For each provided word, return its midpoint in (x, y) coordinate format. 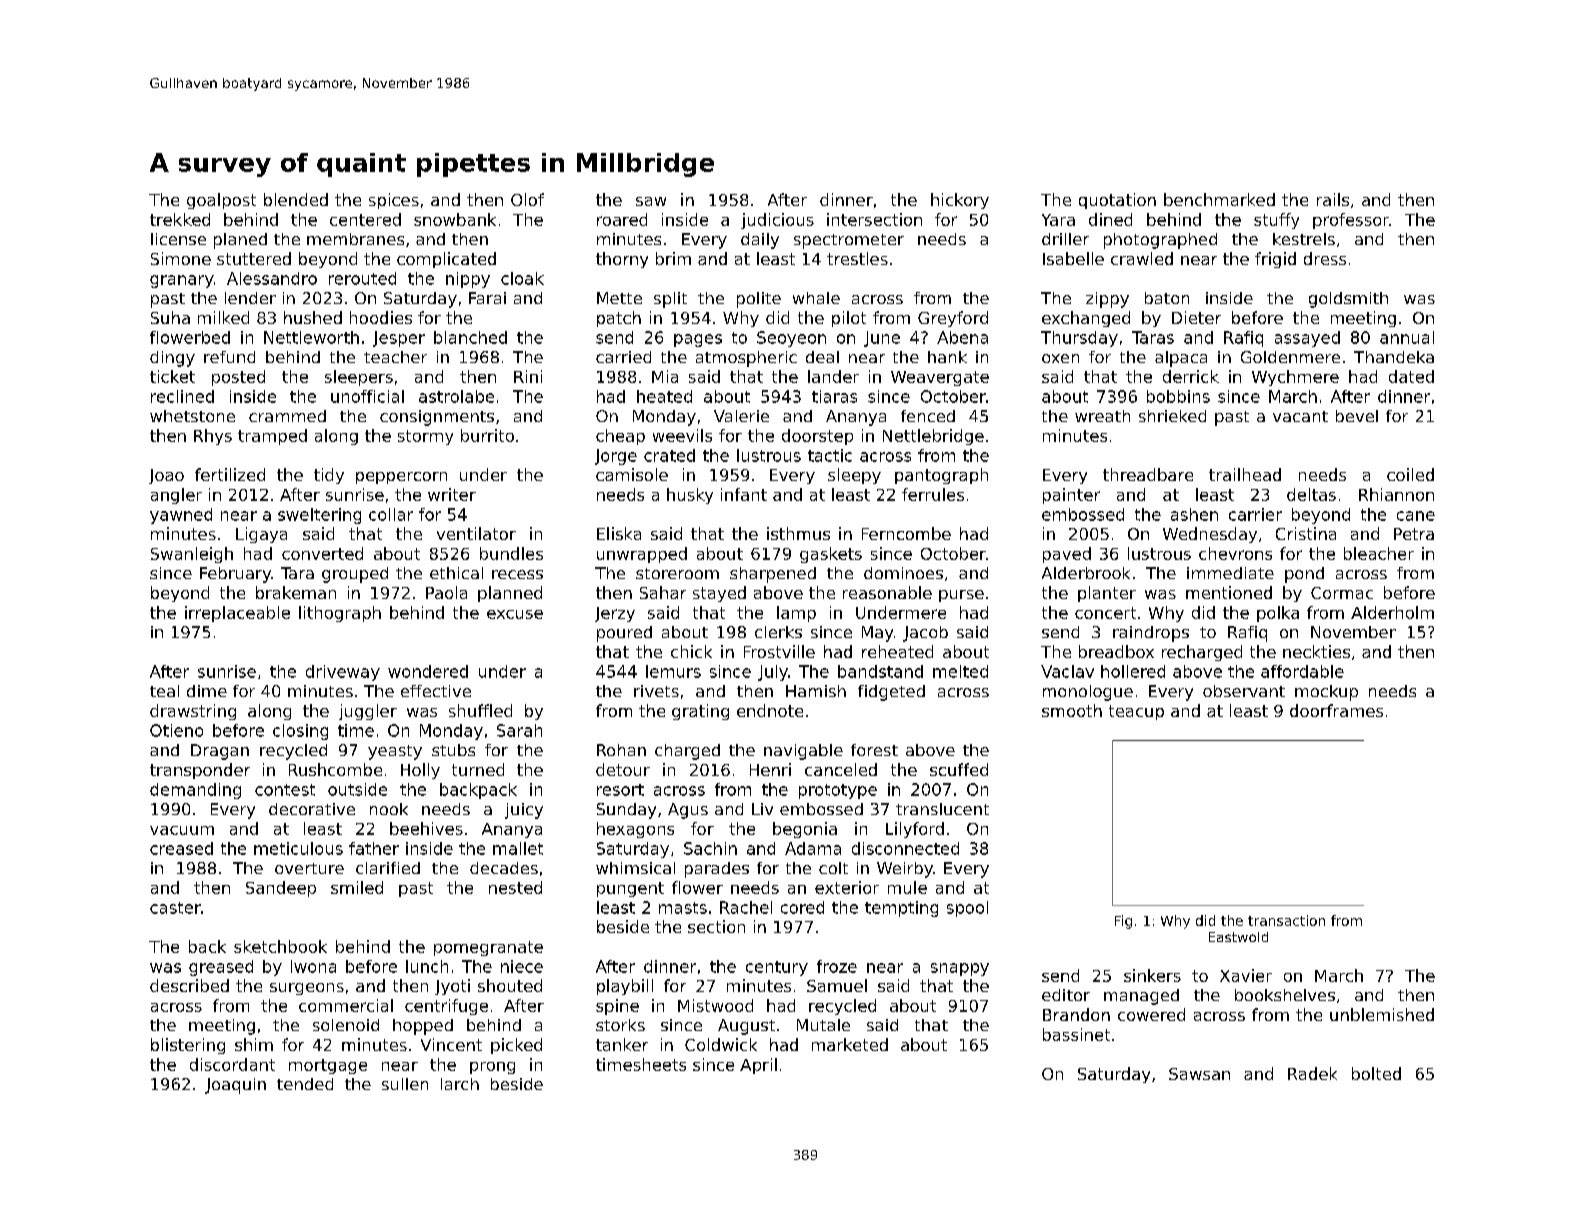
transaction (1286, 920)
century (777, 968)
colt (833, 868)
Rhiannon (1396, 494)
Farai (487, 298)
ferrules (933, 494)
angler (176, 496)
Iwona (313, 966)
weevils (682, 435)
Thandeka (1394, 357)
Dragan (220, 752)
